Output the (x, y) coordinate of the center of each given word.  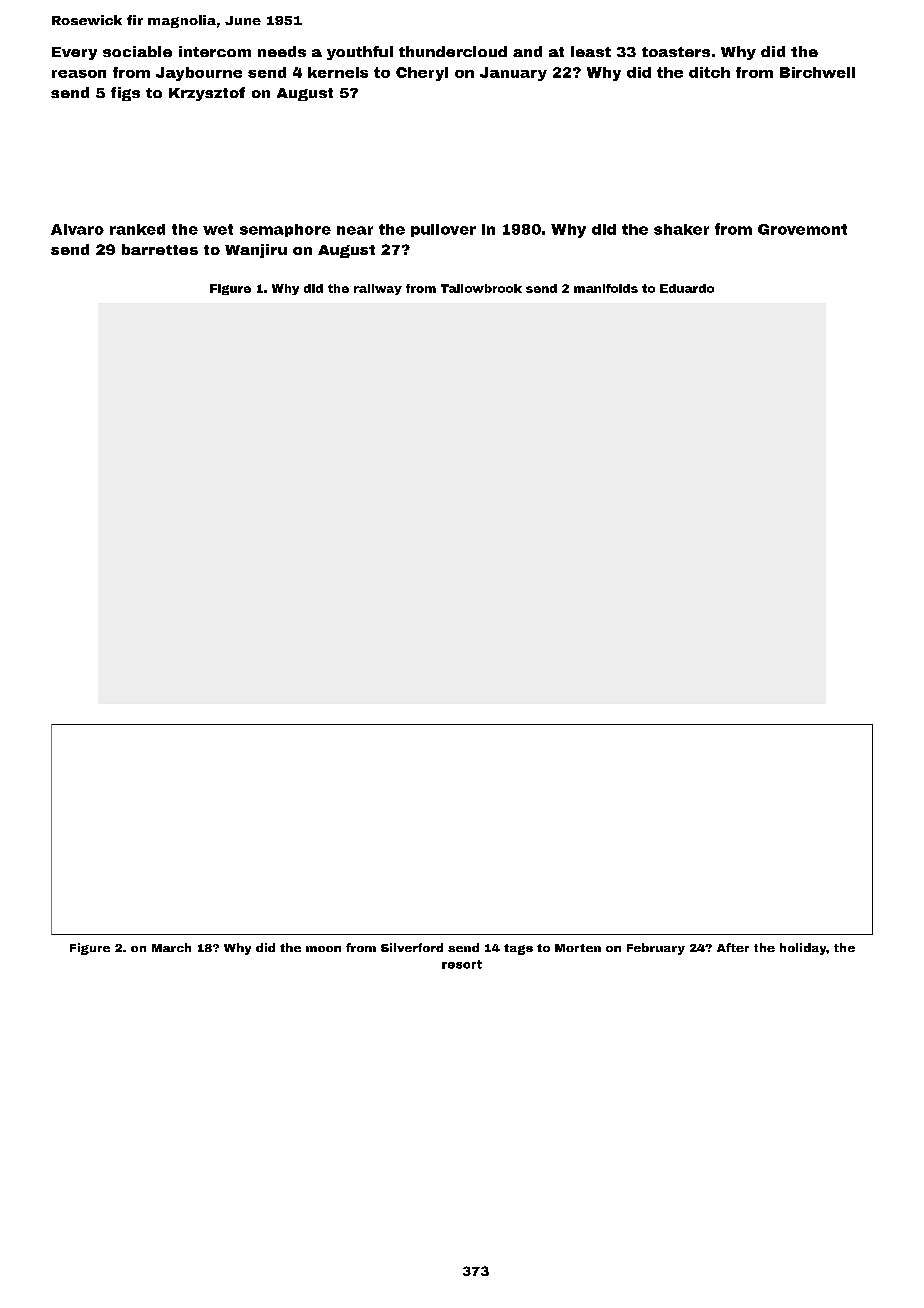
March (171, 947)
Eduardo (687, 288)
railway (378, 289)
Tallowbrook (481, 288)
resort (462, 964)
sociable (137, 51)
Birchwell (817, 72)
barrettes (160, 249)
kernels (338, 72)
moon (323, 949)
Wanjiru (256, 251)
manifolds (606, 288)
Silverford (412, 947)
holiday (803, 949)
